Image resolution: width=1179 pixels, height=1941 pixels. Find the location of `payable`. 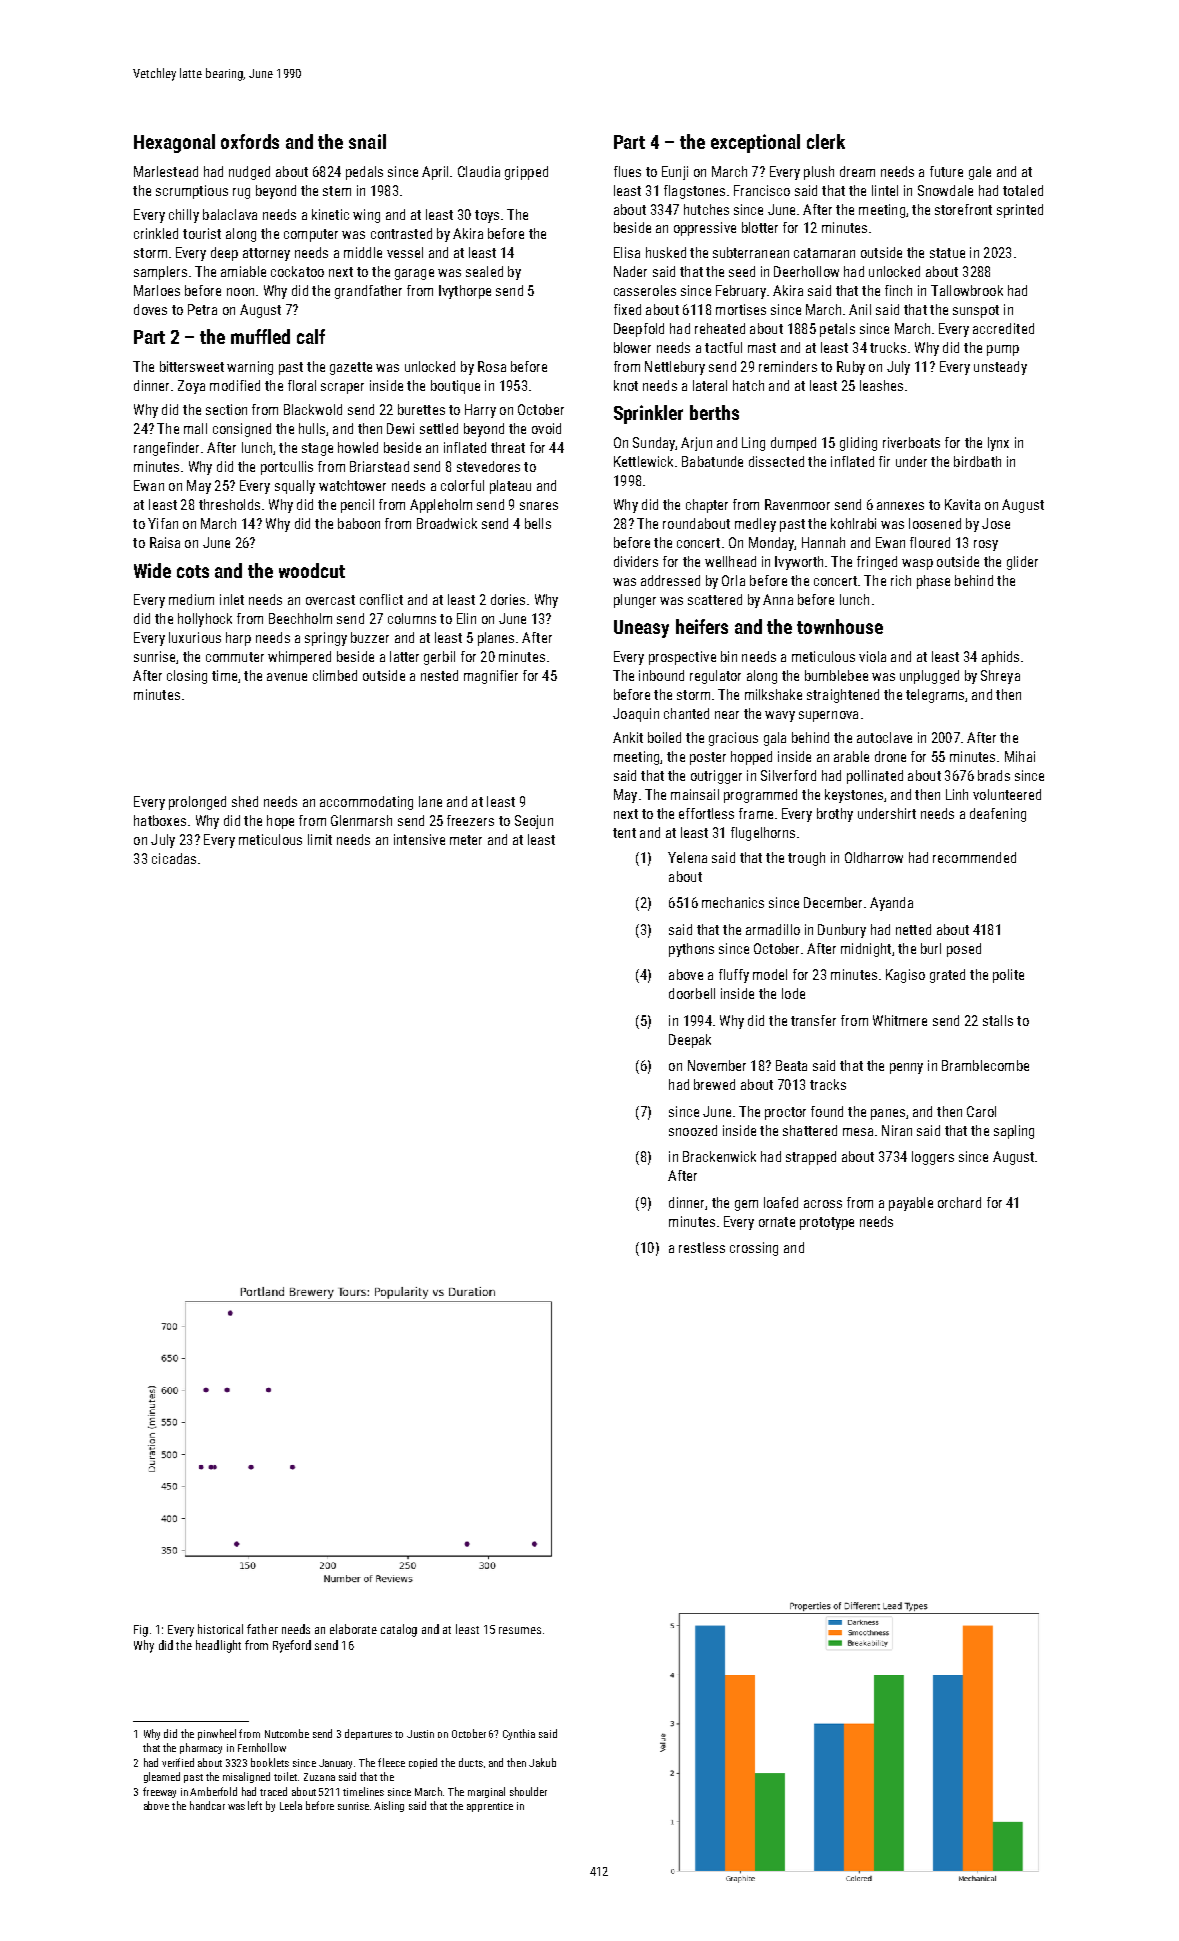

payable is located at coordinates (911, 1204).
